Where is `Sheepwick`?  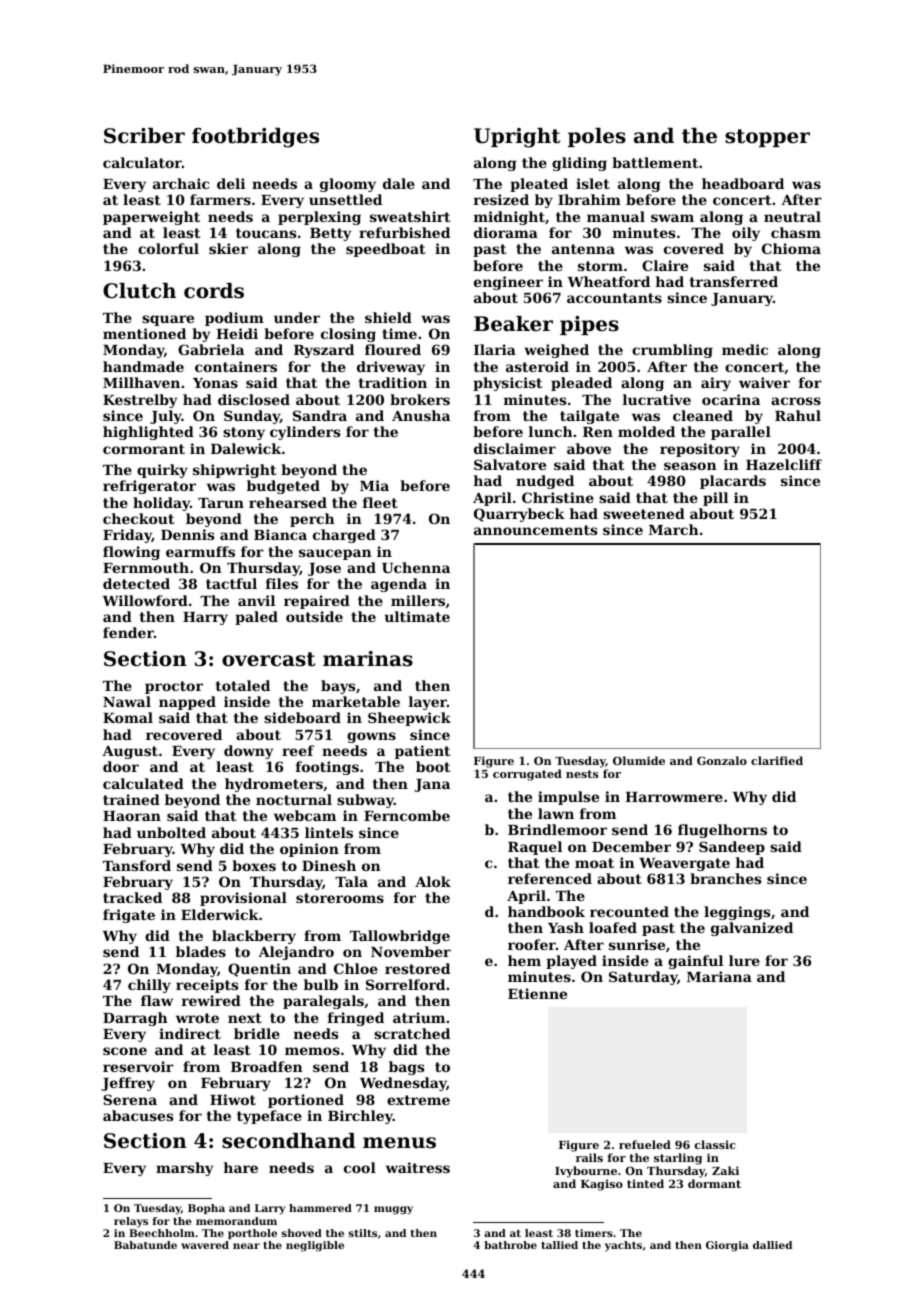 Sheepwick is located at coordinates (409, 719).
